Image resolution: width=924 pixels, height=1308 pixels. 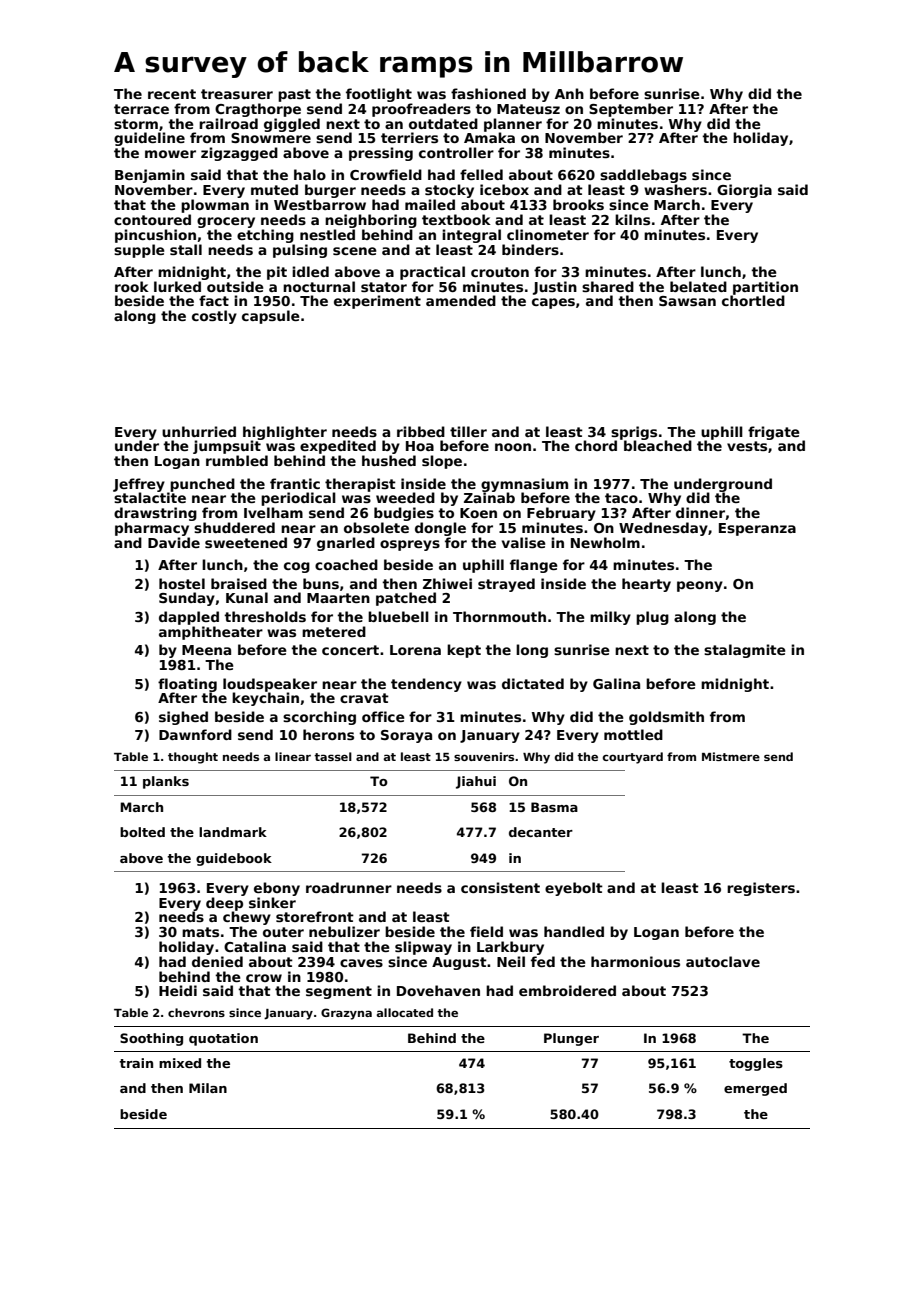 I want to click on sweetened, so click(x=246, y=542).
